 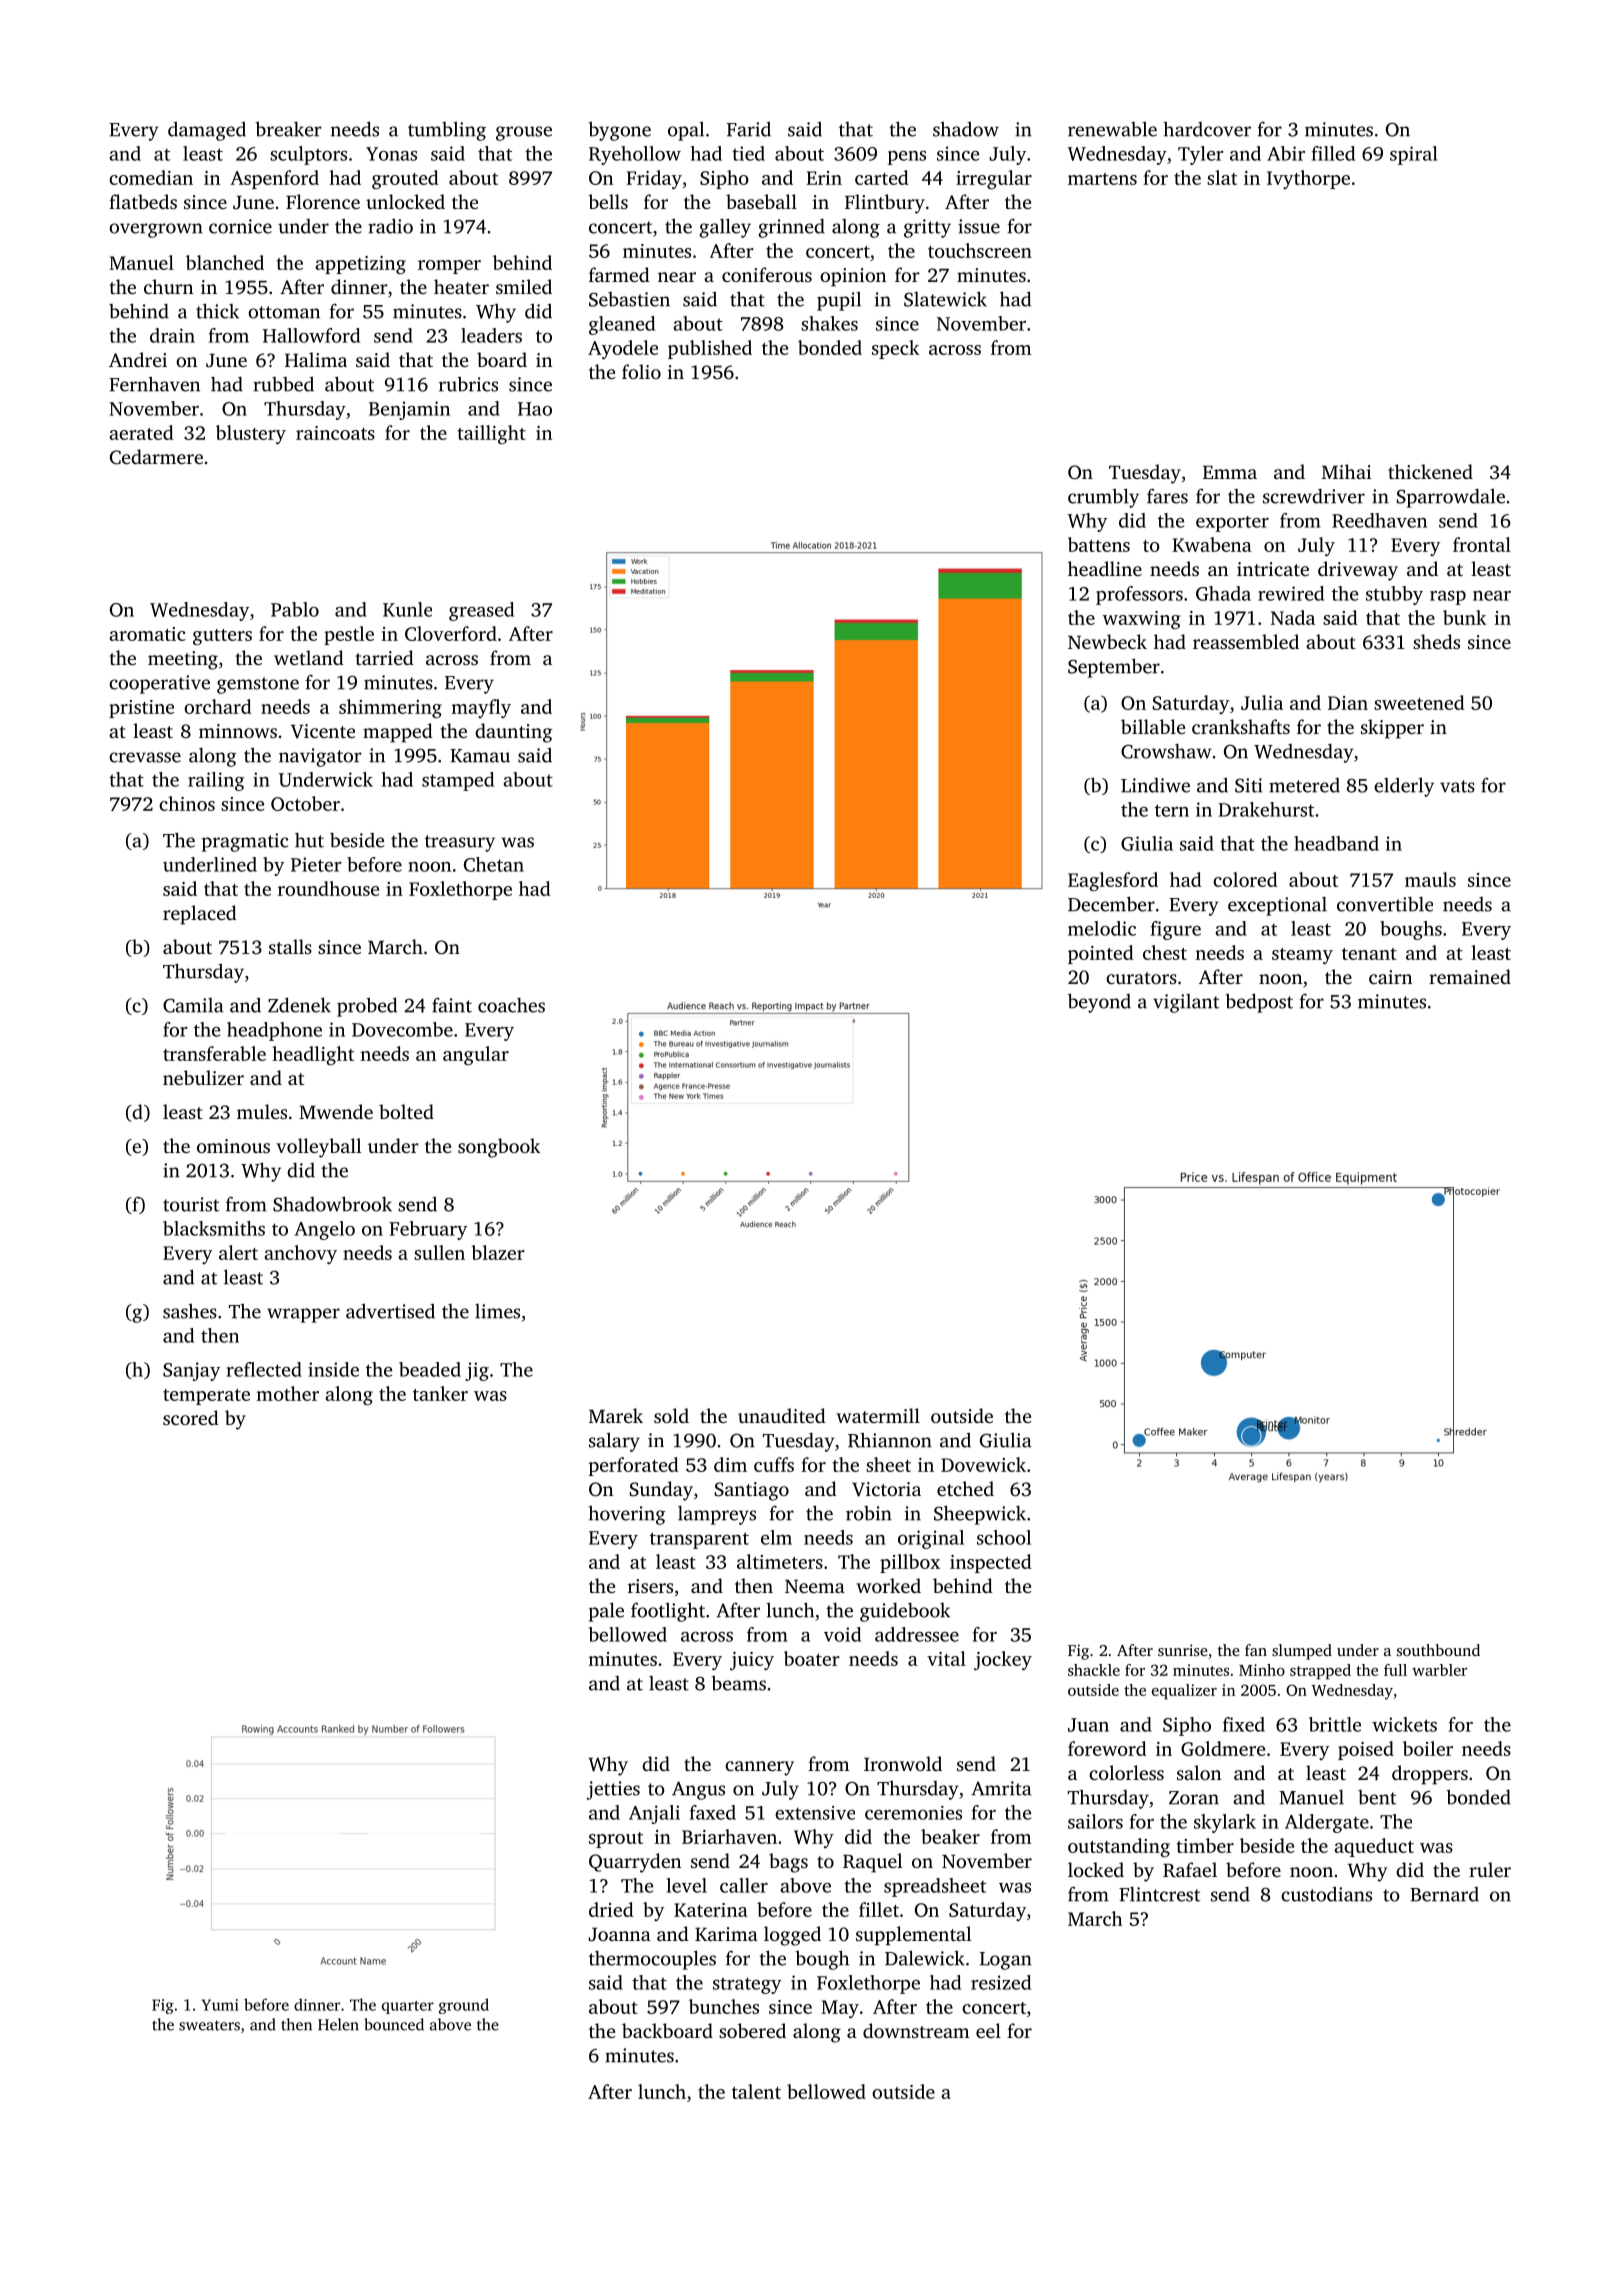 I want to click on blacksmiths, so click(x=214, y=1228).
